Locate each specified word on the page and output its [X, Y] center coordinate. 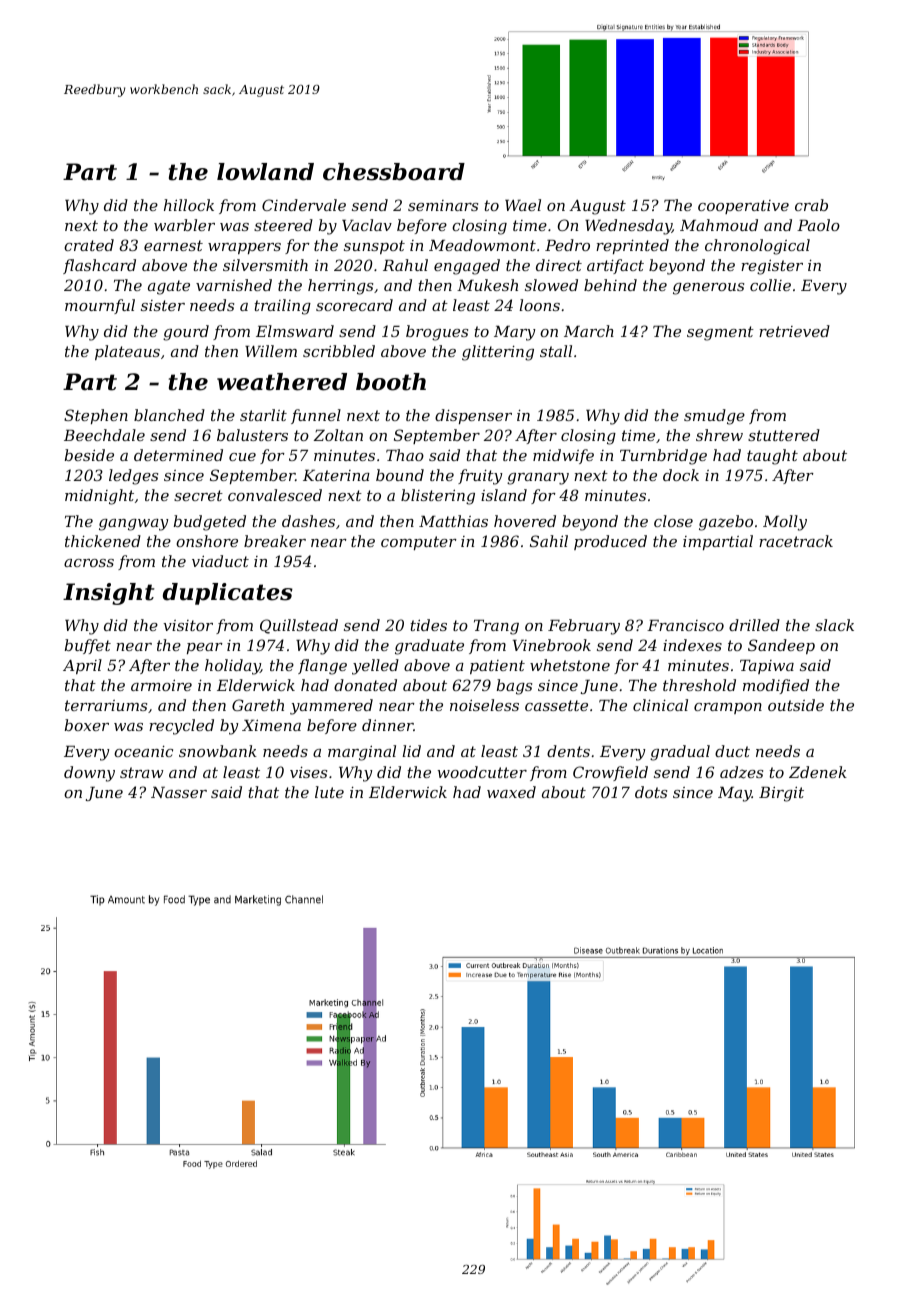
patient [497, 667]
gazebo [726, 523]
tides [428, 625]
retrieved [794, 331]
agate [169, 287]
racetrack [796, 541]
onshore [207, 541]
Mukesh [487, 285]
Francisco [685, 625]
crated [89, 245]
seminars [443, 205]
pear [205, 648]
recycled [181, 727]
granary [538, 479]
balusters [252, 435]
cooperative [743, 207]
